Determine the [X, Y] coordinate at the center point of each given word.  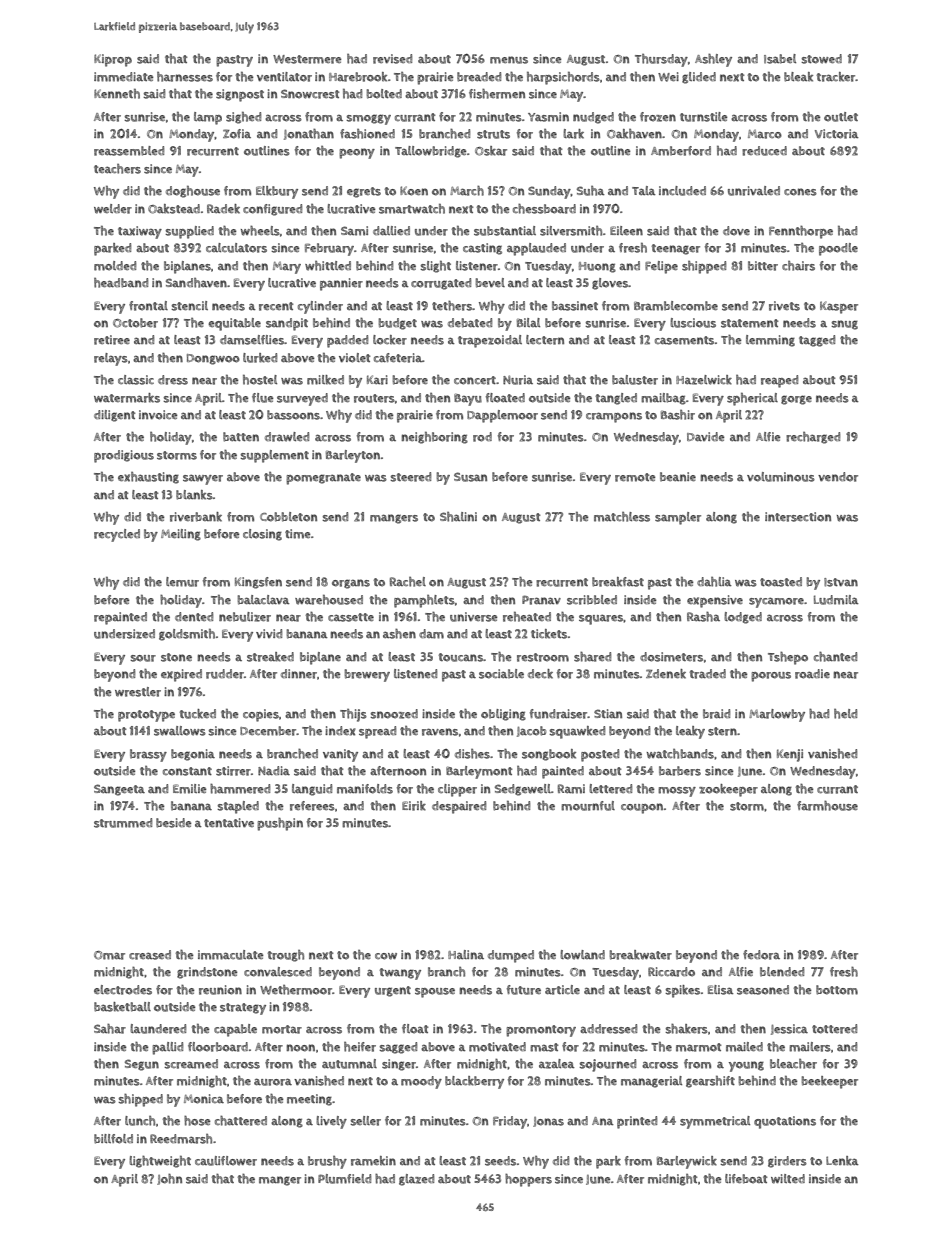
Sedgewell [523, 790]
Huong [597, 267]
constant [187, 771]
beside [174, 823]
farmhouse [827, 806]
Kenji [790, 755]
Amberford [681, 151]
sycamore [776, 602]
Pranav [541, 600]
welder [113, 209]
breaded [479, 77]
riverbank [196, 517]
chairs [798, 266]
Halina [466, 954]
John [169, 1179]
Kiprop [113, 60]
